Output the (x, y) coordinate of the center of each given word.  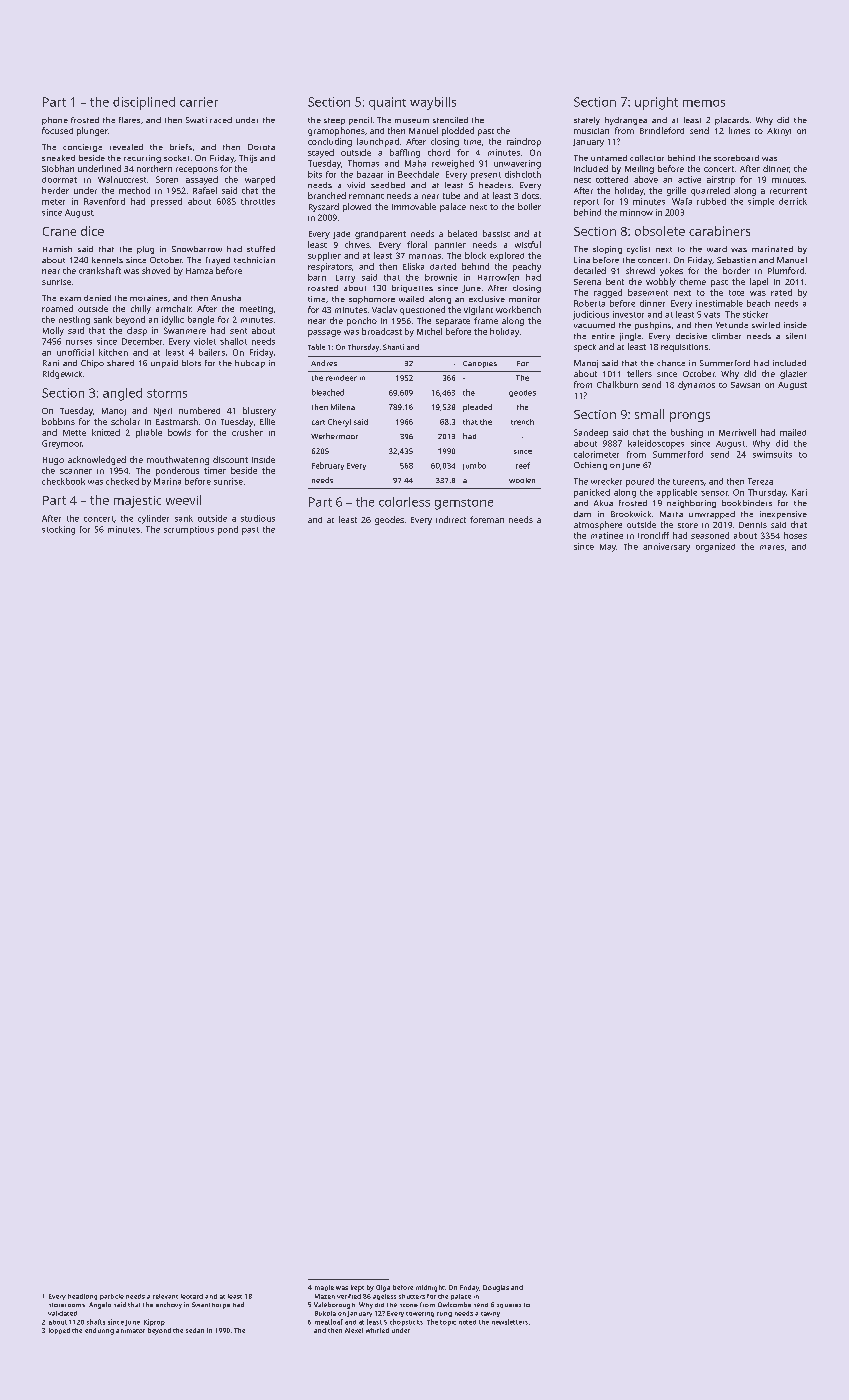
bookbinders (747, 503)
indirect (451, 519)
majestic (137, 502)
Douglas (496, 1288)
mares (772, 547)
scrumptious (189, 530)
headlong (82, 1297)
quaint (387, 103)
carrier (199, 102)
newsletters (510, 1322)
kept (357, 1288)
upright (656, 103)
